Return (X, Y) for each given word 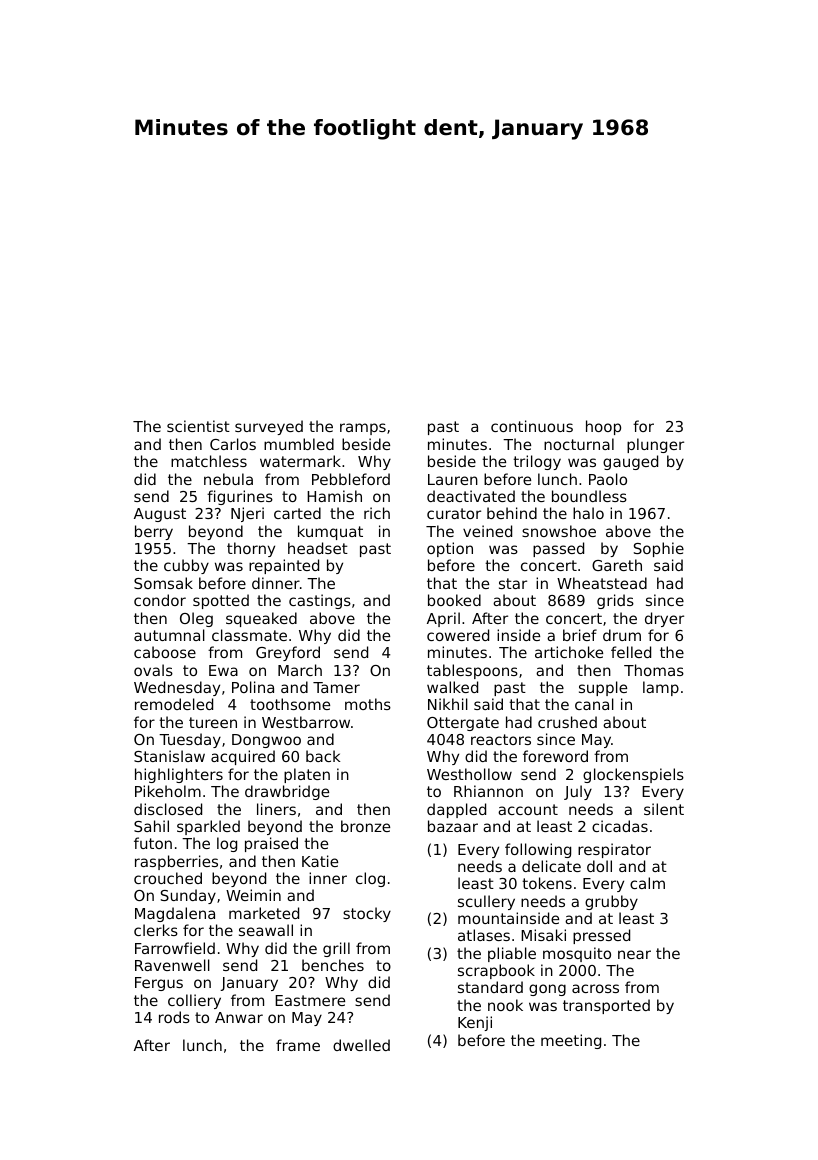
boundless (589, 496)
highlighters (179, 775)
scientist (198, 426)
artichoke (569, 652)
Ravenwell (172, 965)
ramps (363, 429)
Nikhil (448, 704)
